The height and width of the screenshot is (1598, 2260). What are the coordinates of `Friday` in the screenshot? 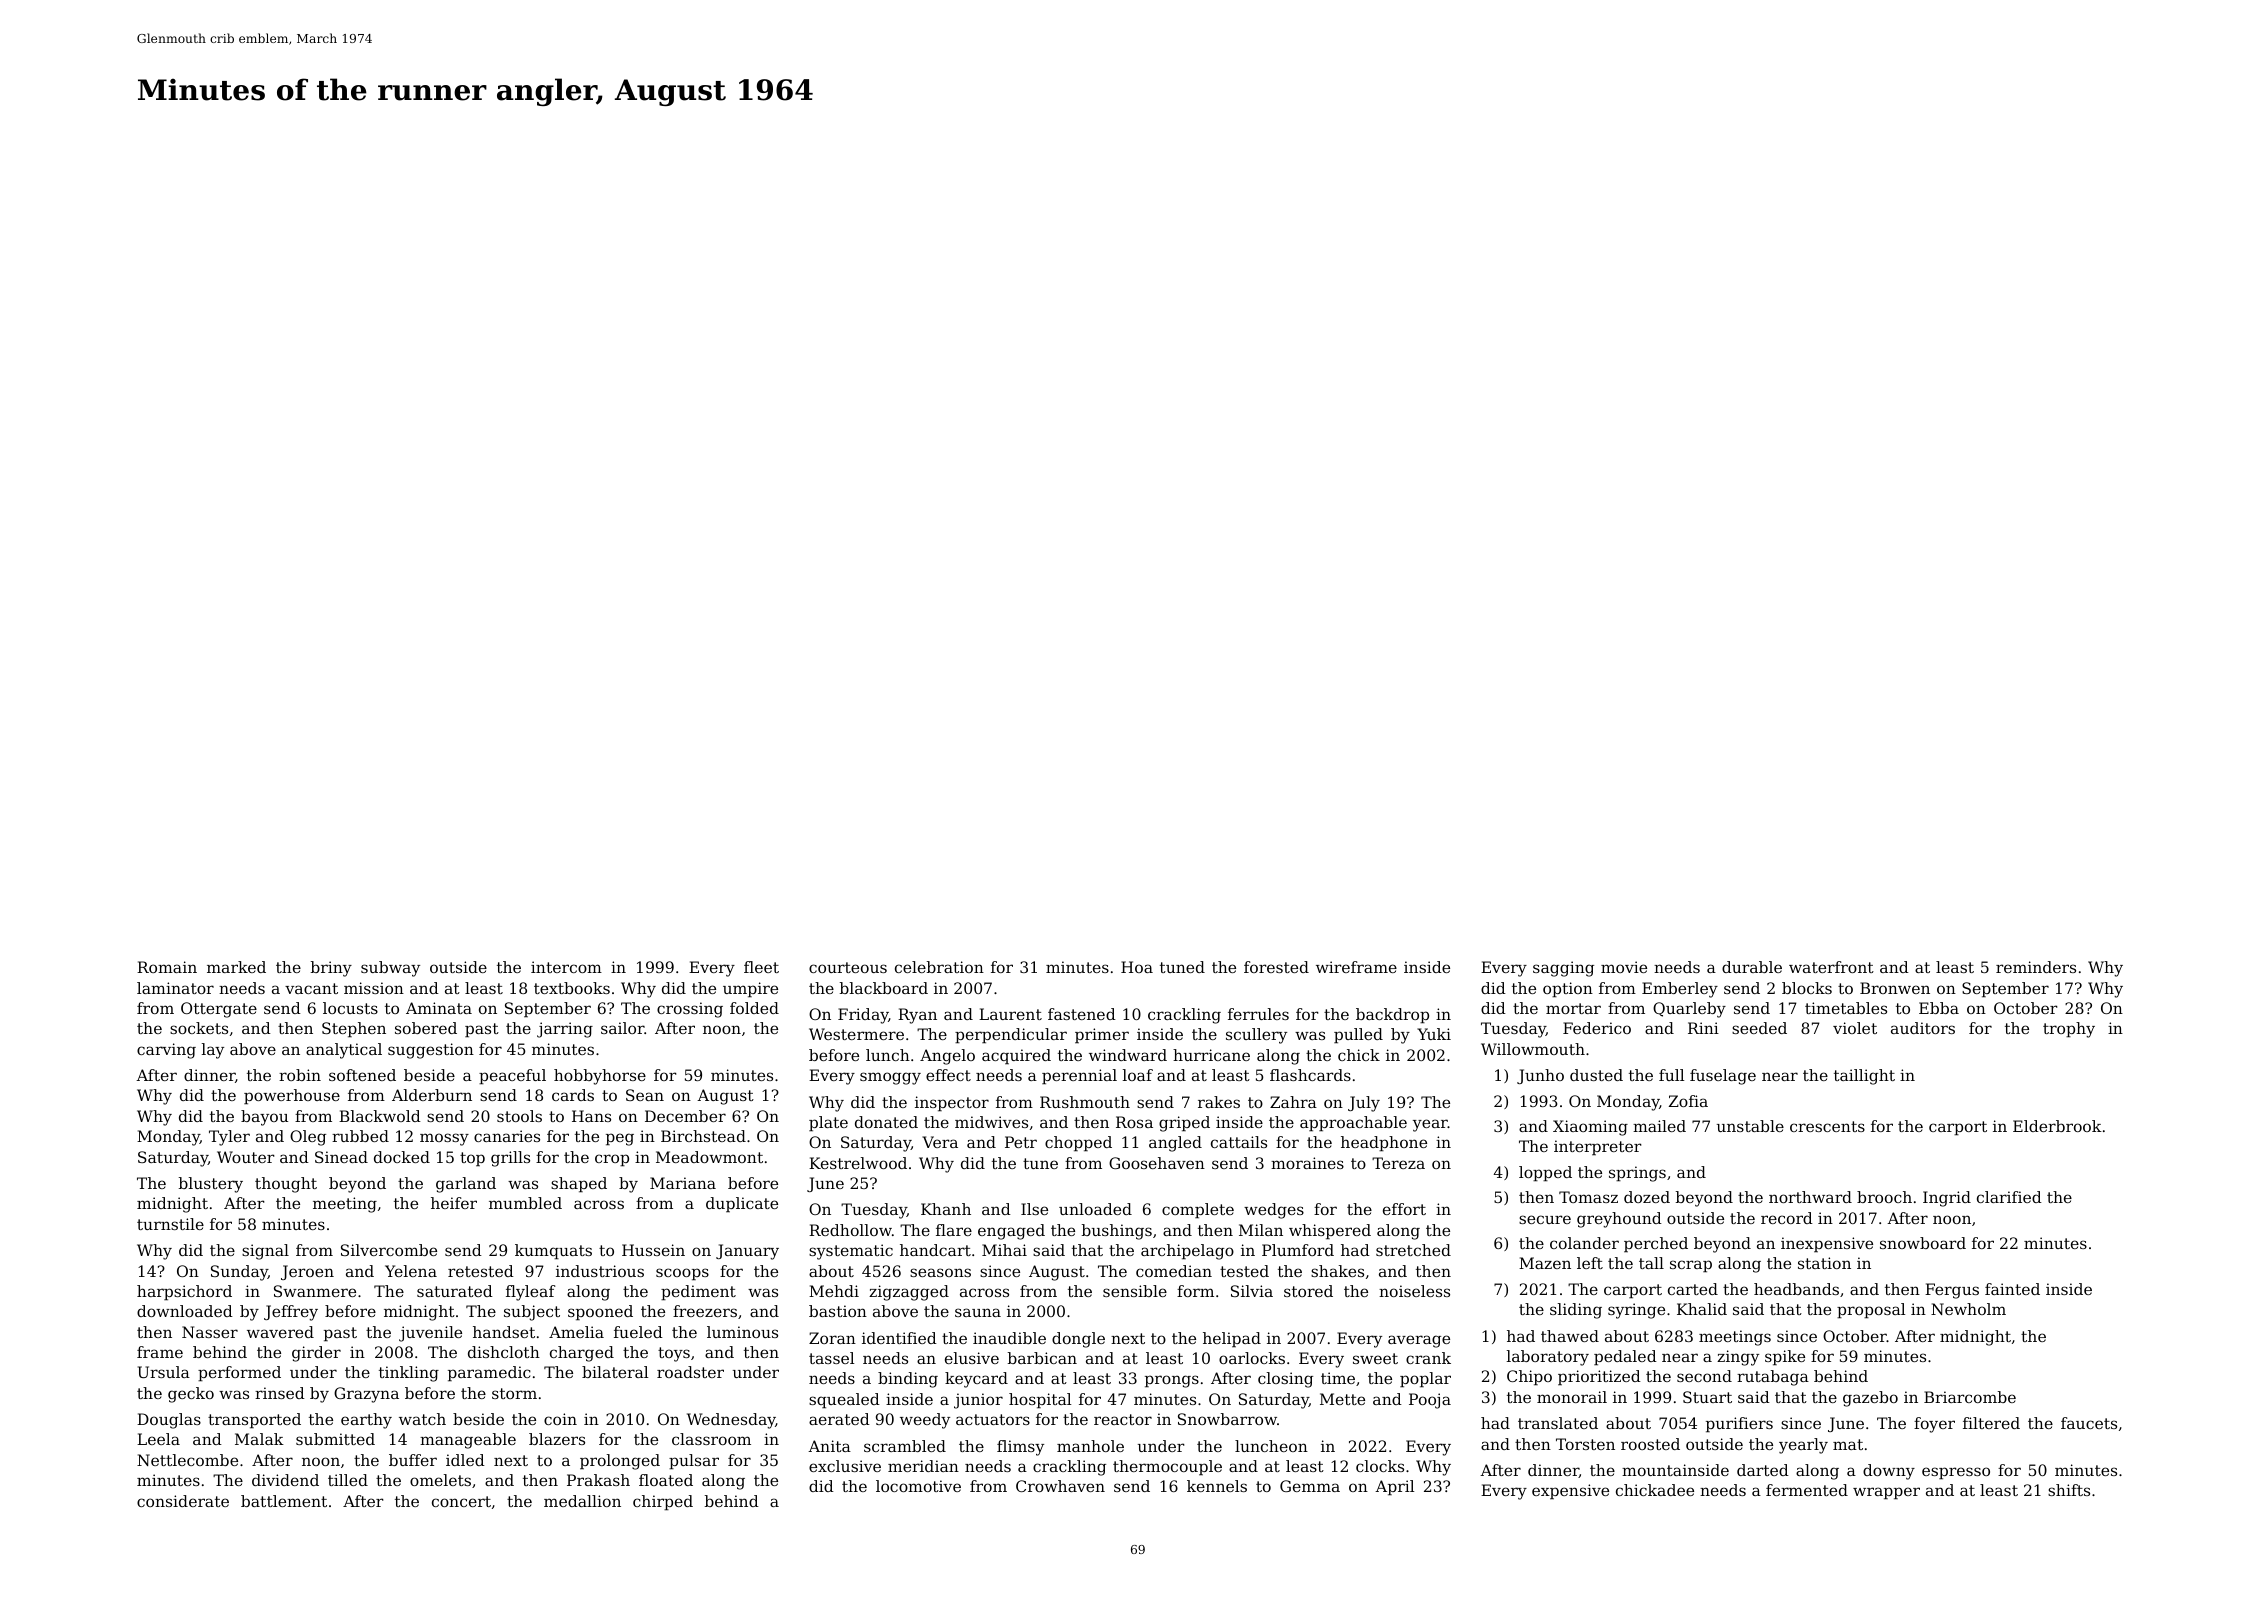 It's located at (863, 1016).
